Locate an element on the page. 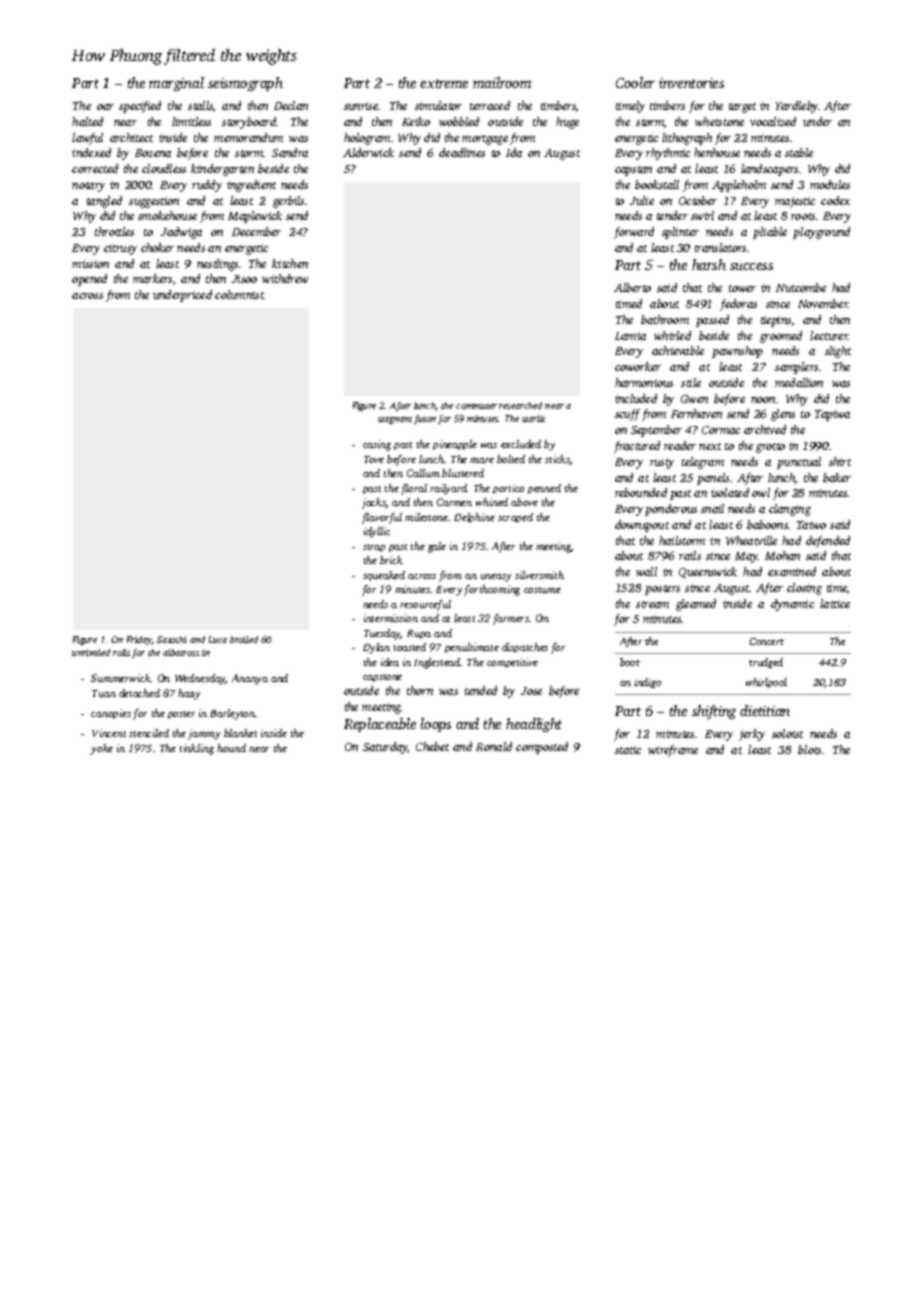 This document has height=1308, width=924. mailroom is located at coordinates (502, 82).
